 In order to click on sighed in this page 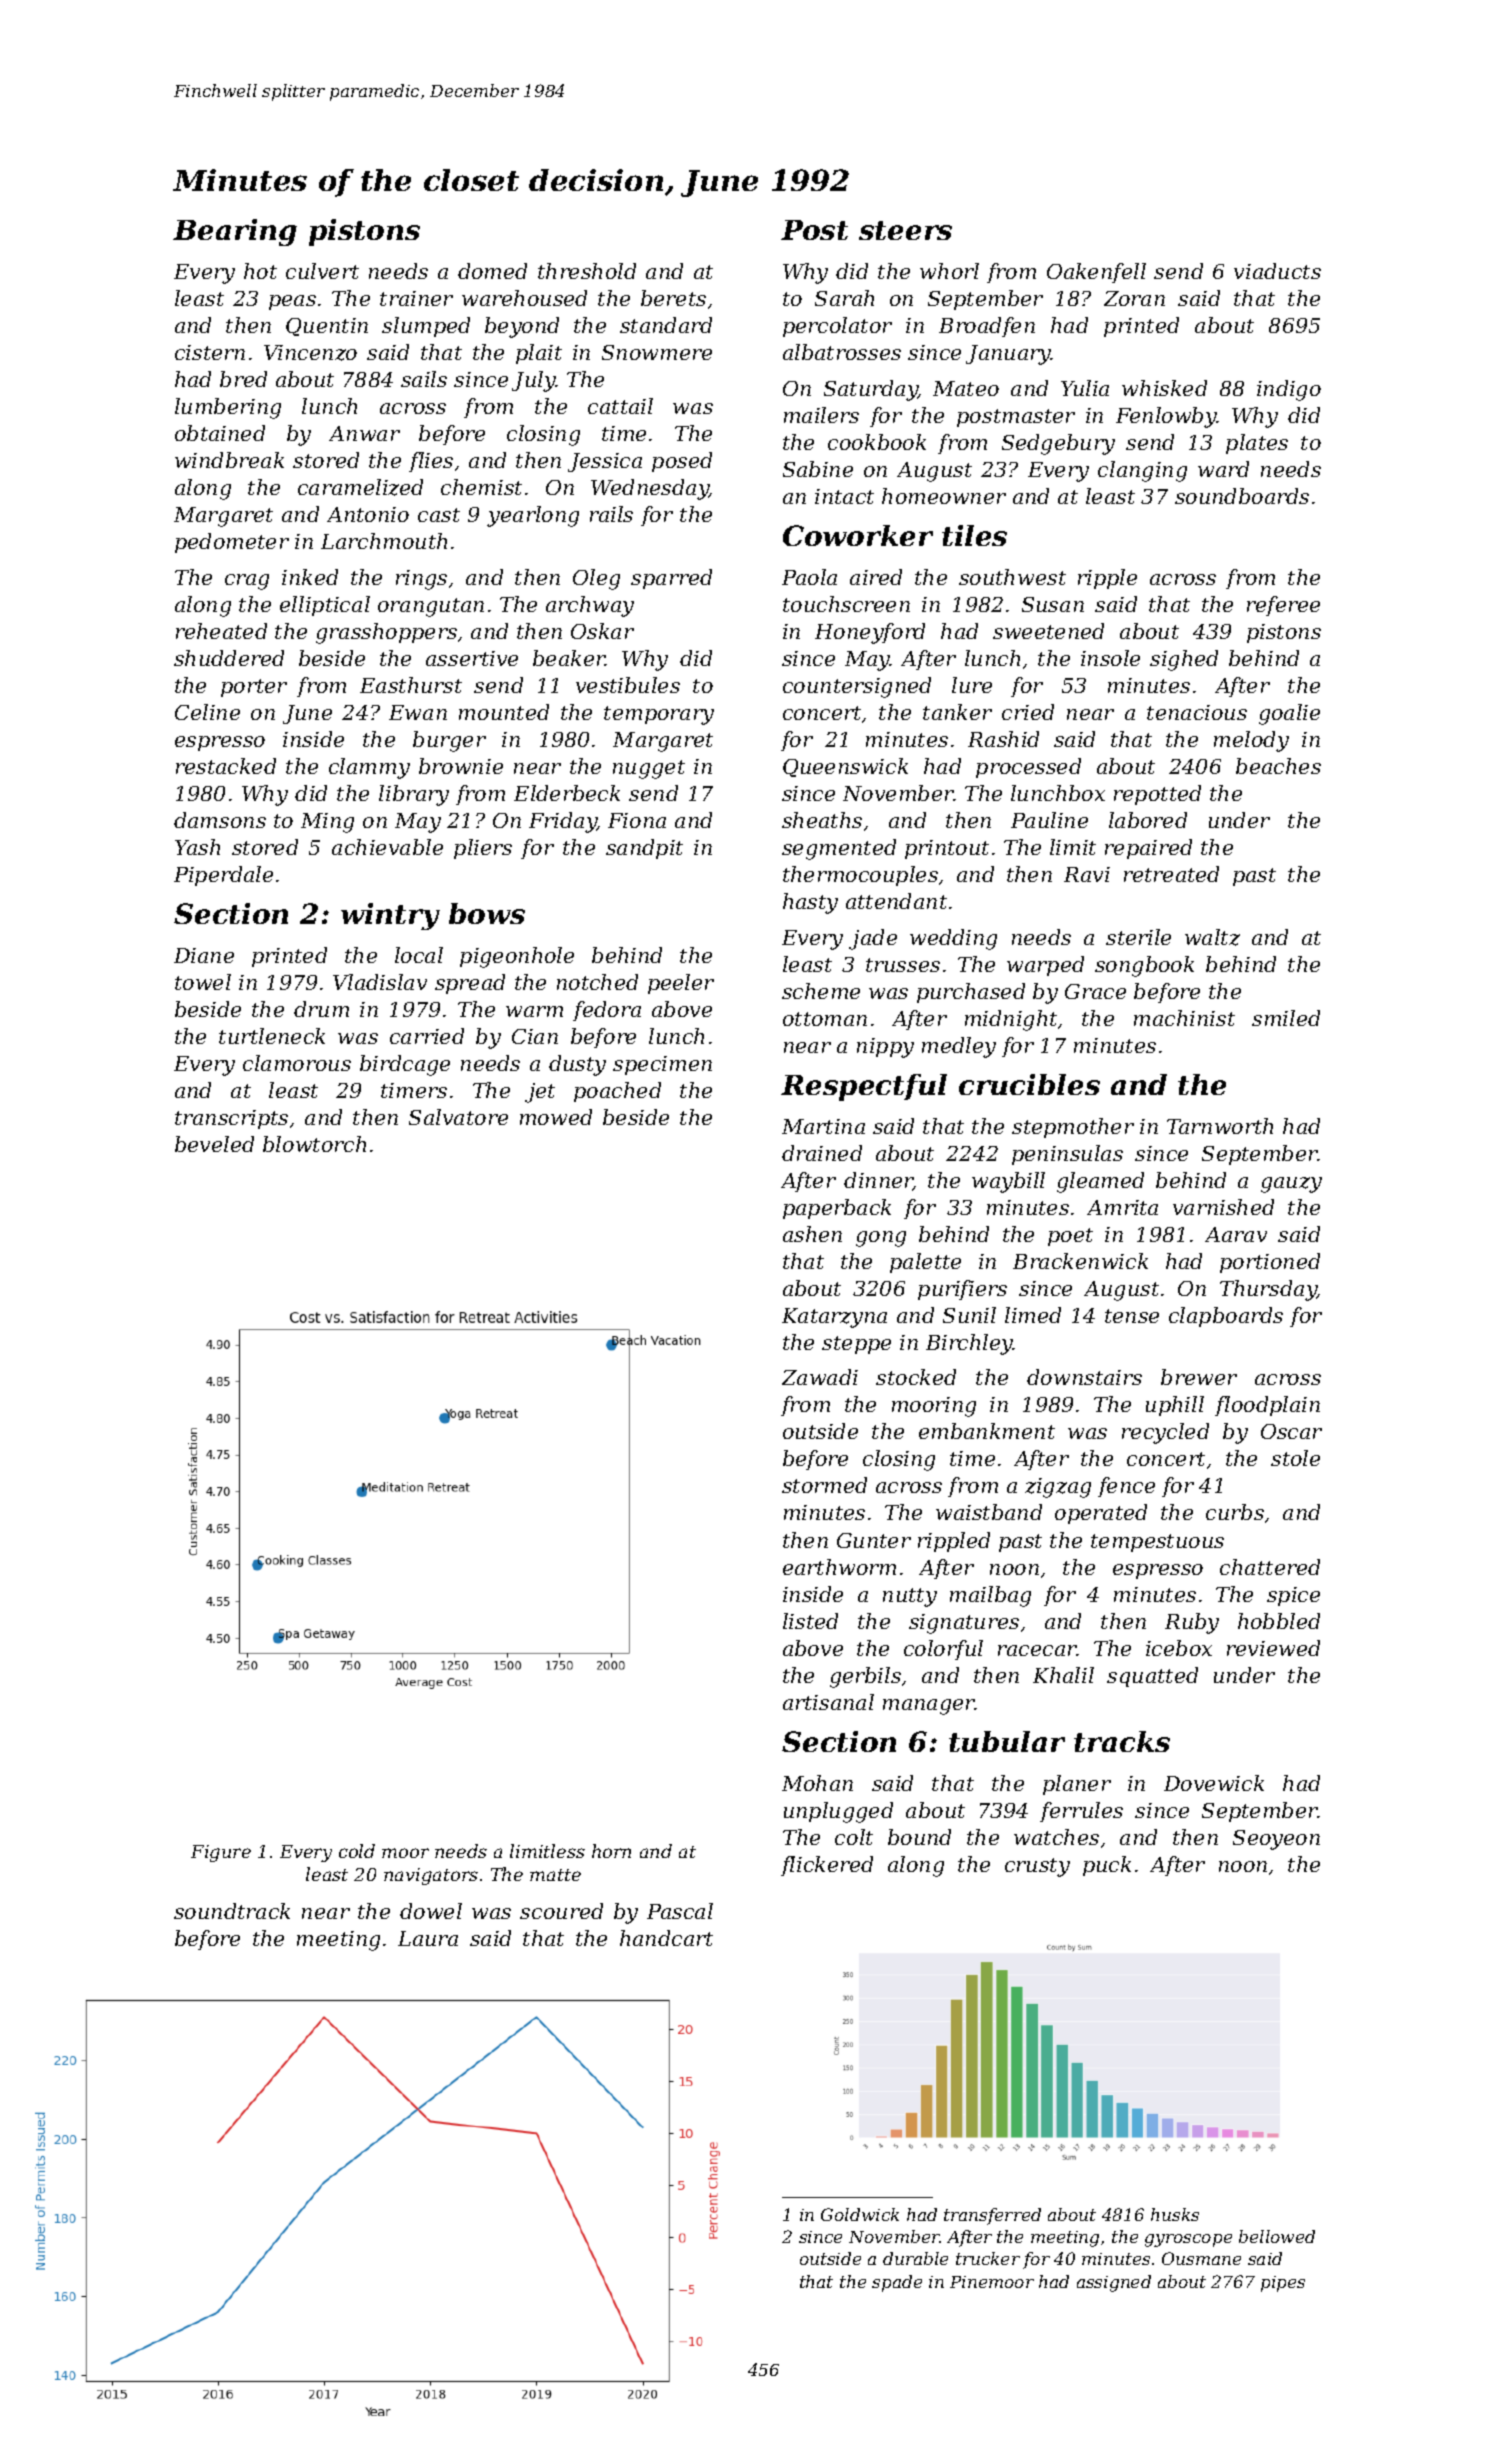, I will do `click(1184, 660)`.
